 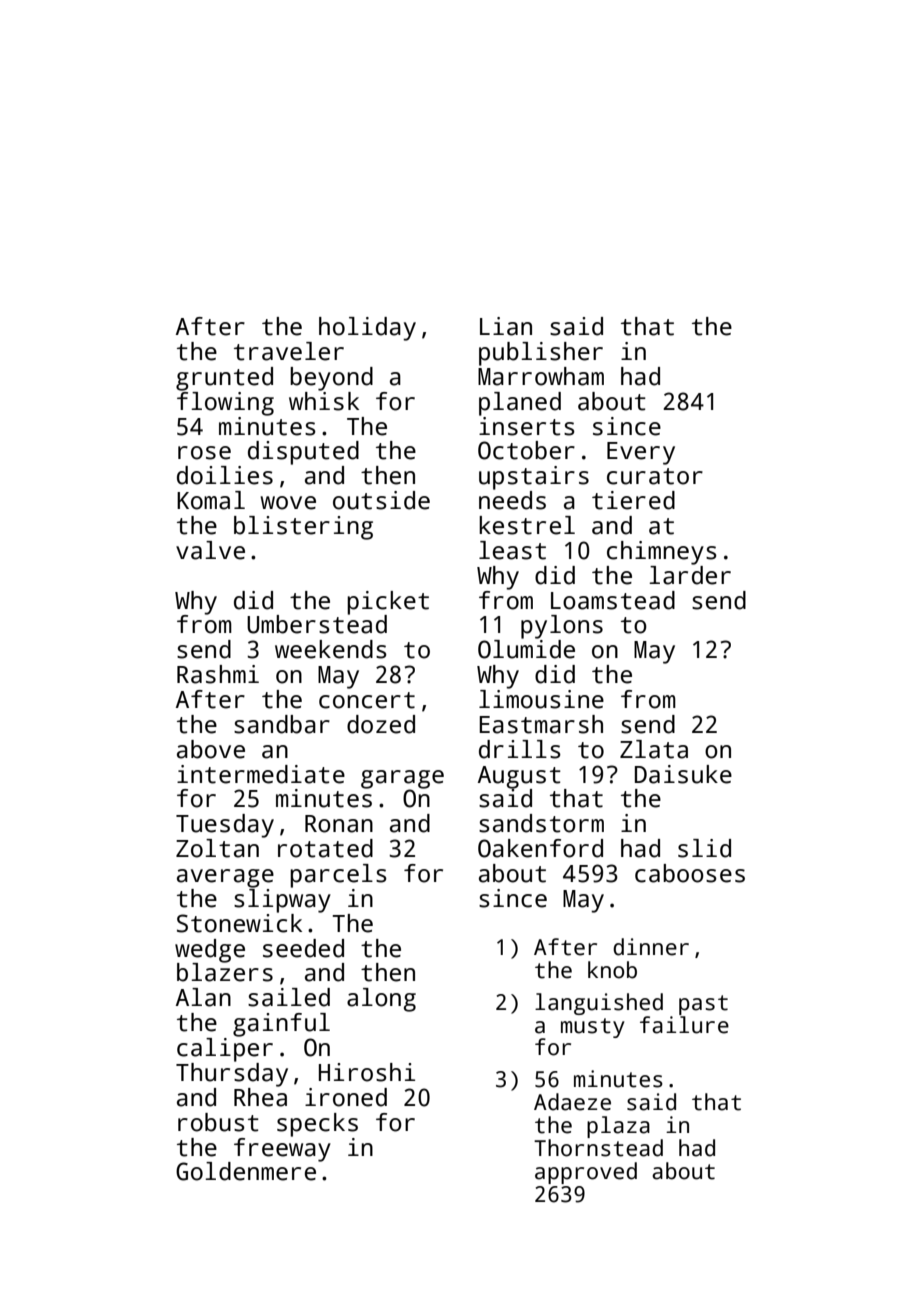 I want to click on musty, so click(x=593, y=1028).
